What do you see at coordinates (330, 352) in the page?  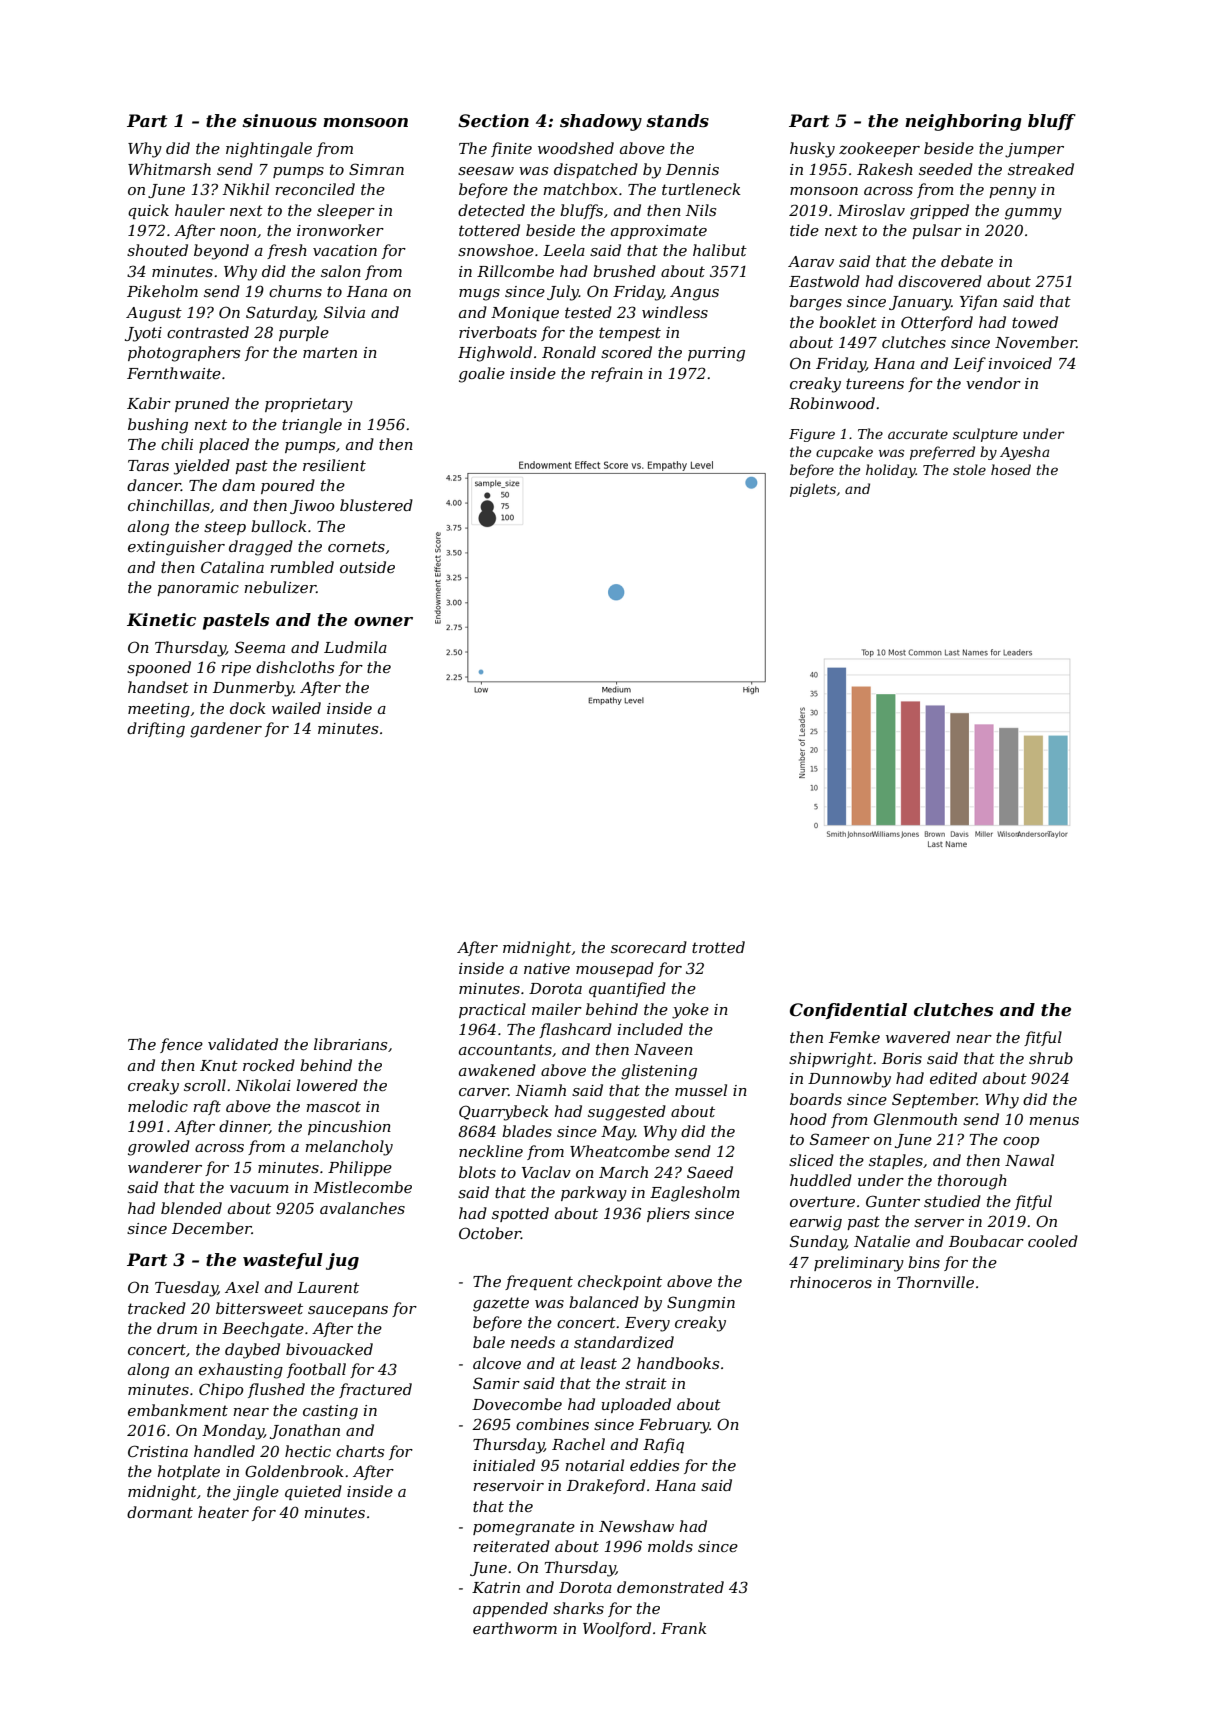 I see `marten` at bounding box center [330, 352].
